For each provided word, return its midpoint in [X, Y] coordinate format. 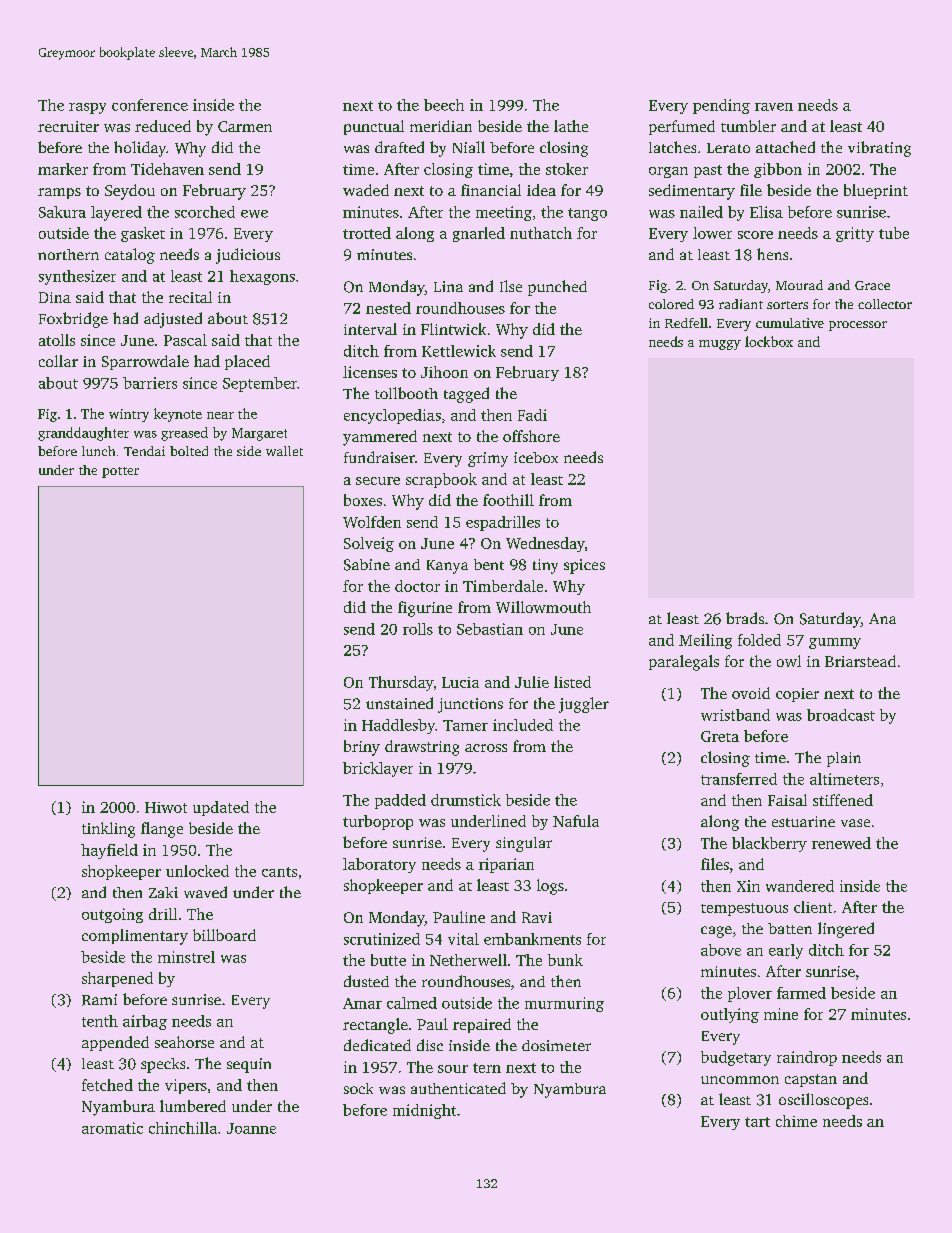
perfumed [682, 127]
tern [487, 1068]
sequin [249, 1065]
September [260, 384]
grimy [488, 459]
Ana [882, 618]
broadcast [841, 715]
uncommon [740, 1080]
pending [721, 106]
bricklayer [378, 769]
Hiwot [166, 807]
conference [150, 105]
